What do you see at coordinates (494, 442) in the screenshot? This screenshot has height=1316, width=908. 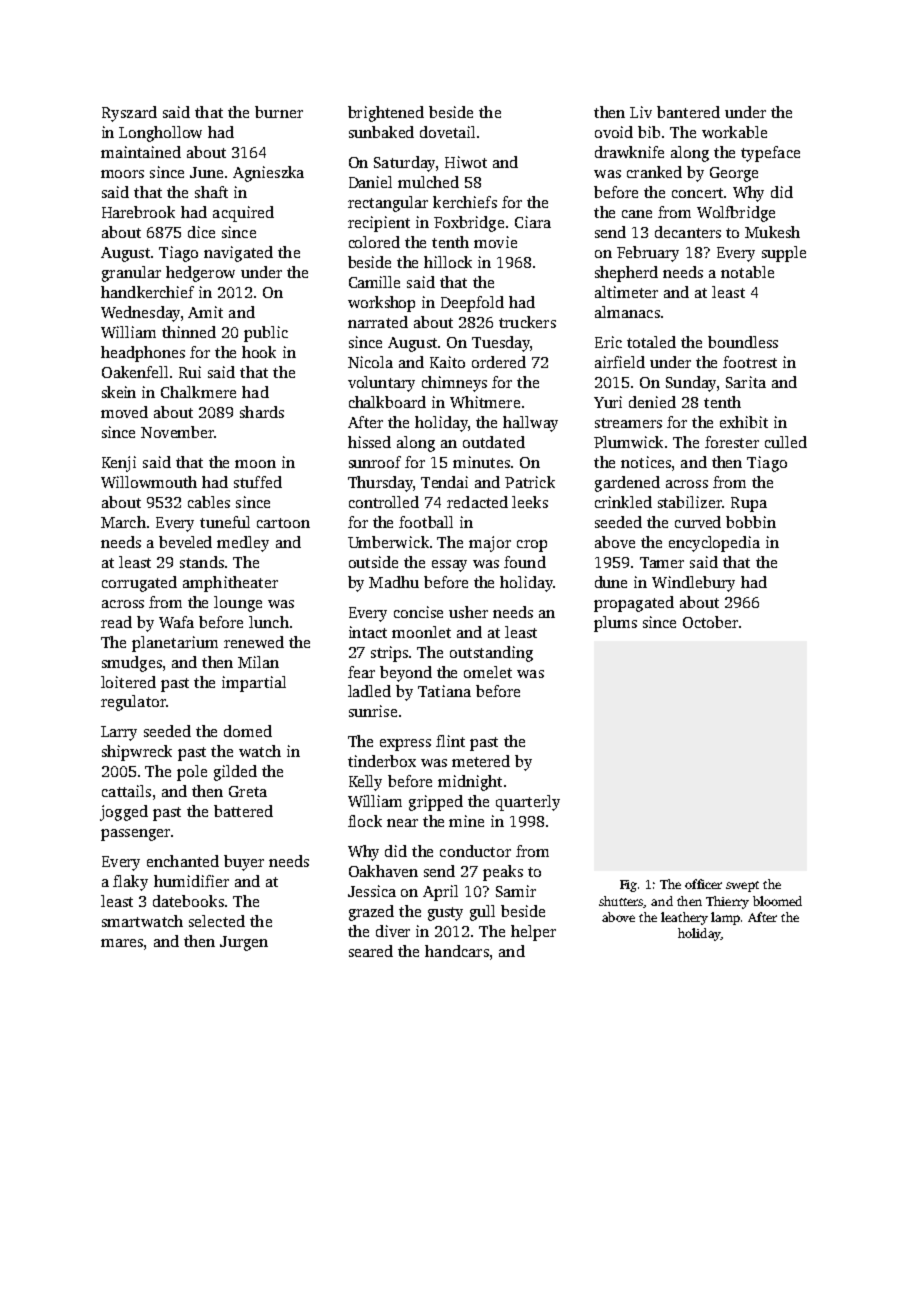 I see `outdated` at bounding box center [494, 442].
